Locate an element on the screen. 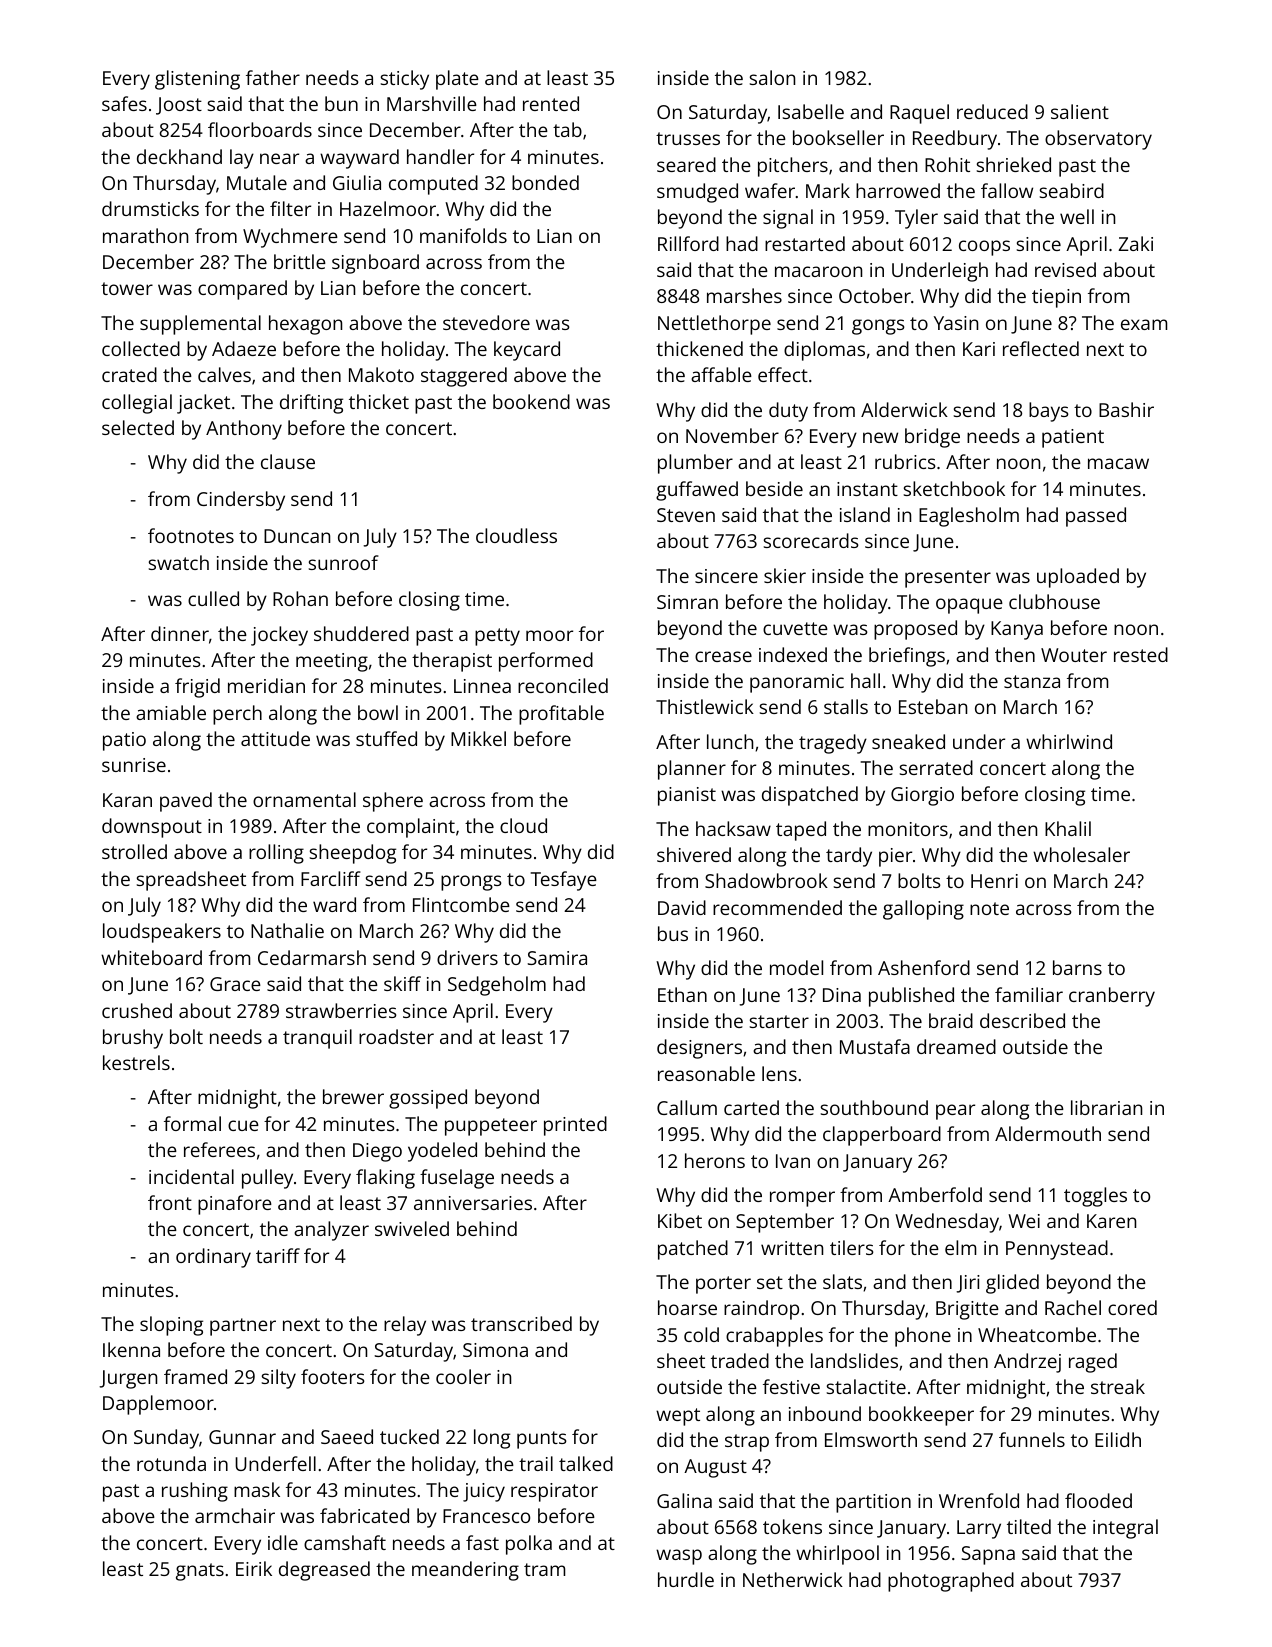  brushy is located at coordinates (133, 1039).
